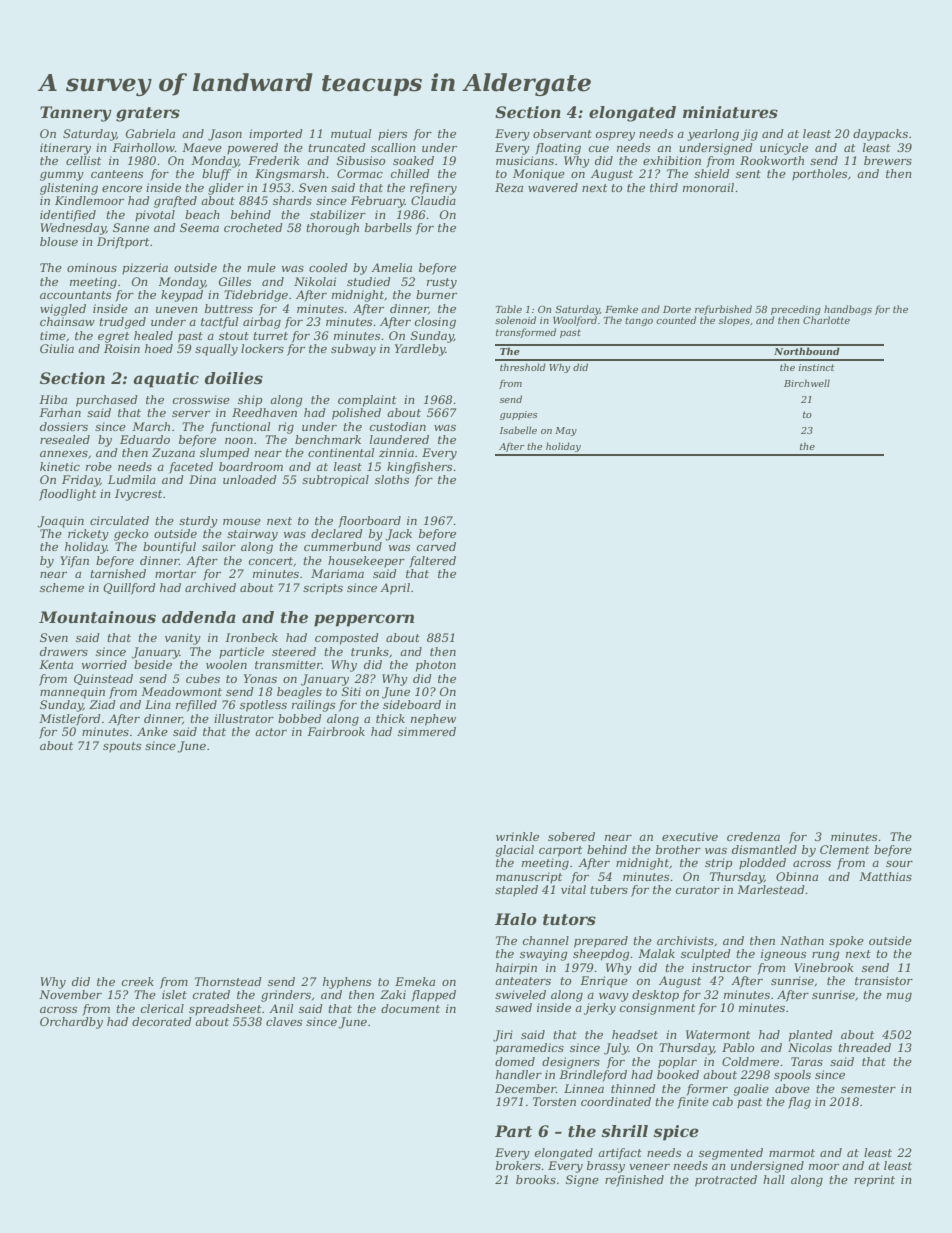  Describe the element at coordinates (442, 283) in the screenshot. I see `rusty` at that location.
